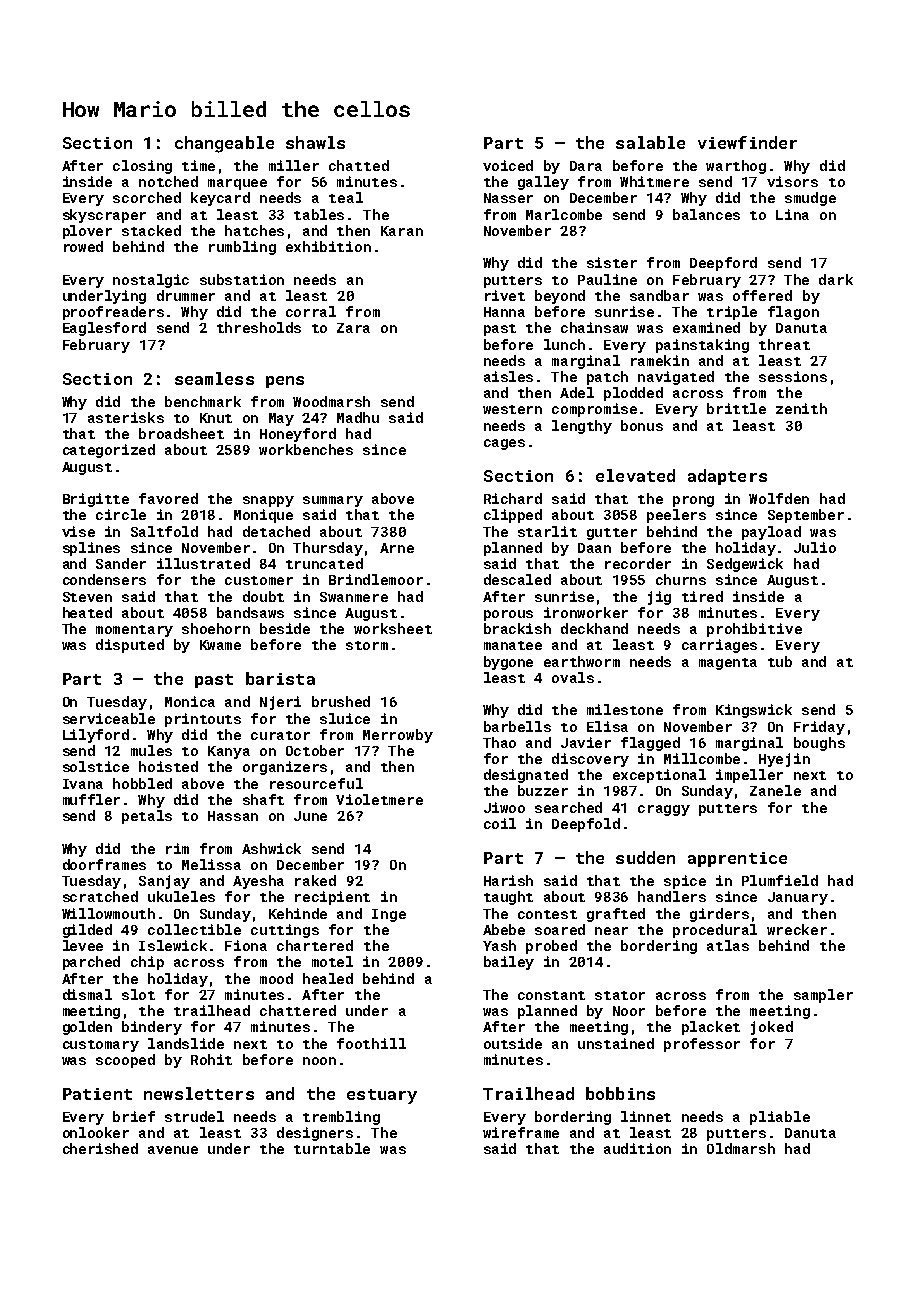 The height and width of the screenshot is (1308, 924). What do you see at coordinates (198, 165) in the screenshot?
I see `time` at bounding box center [198, 165].
